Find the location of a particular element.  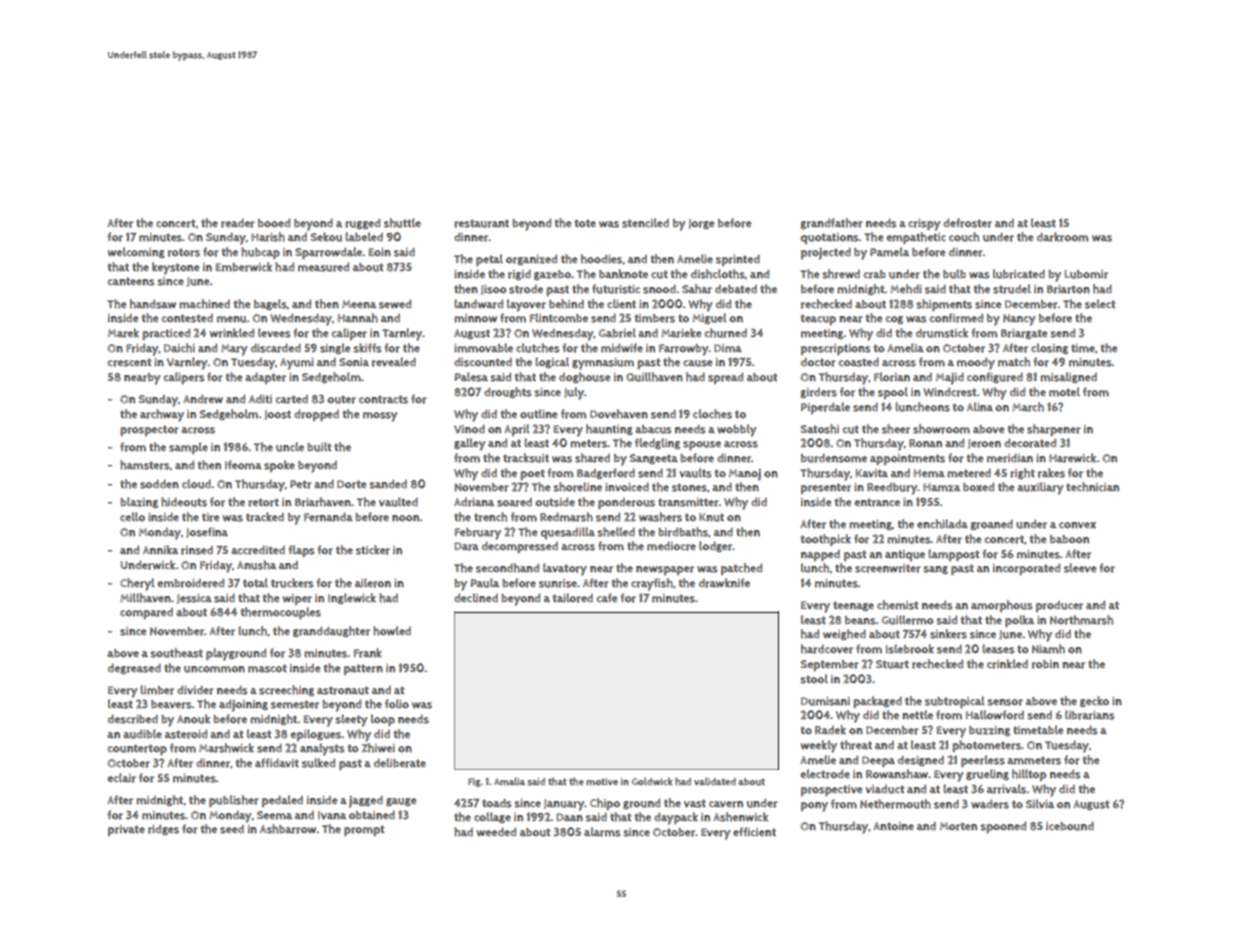

seed is located at coordinates (232, 829).
